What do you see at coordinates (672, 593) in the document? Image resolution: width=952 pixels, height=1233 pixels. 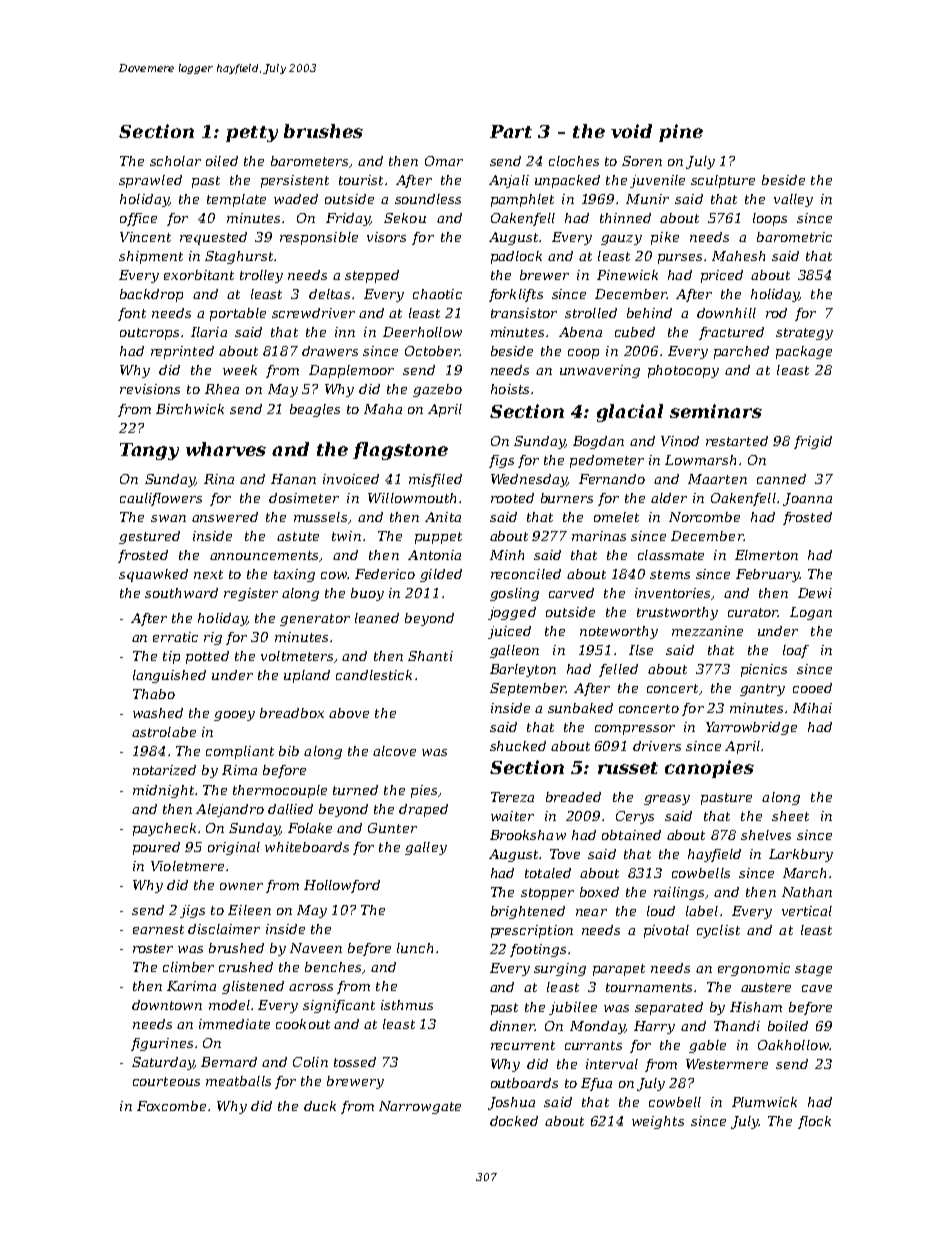 I see `inventories` at bounding box center [672, 593].
